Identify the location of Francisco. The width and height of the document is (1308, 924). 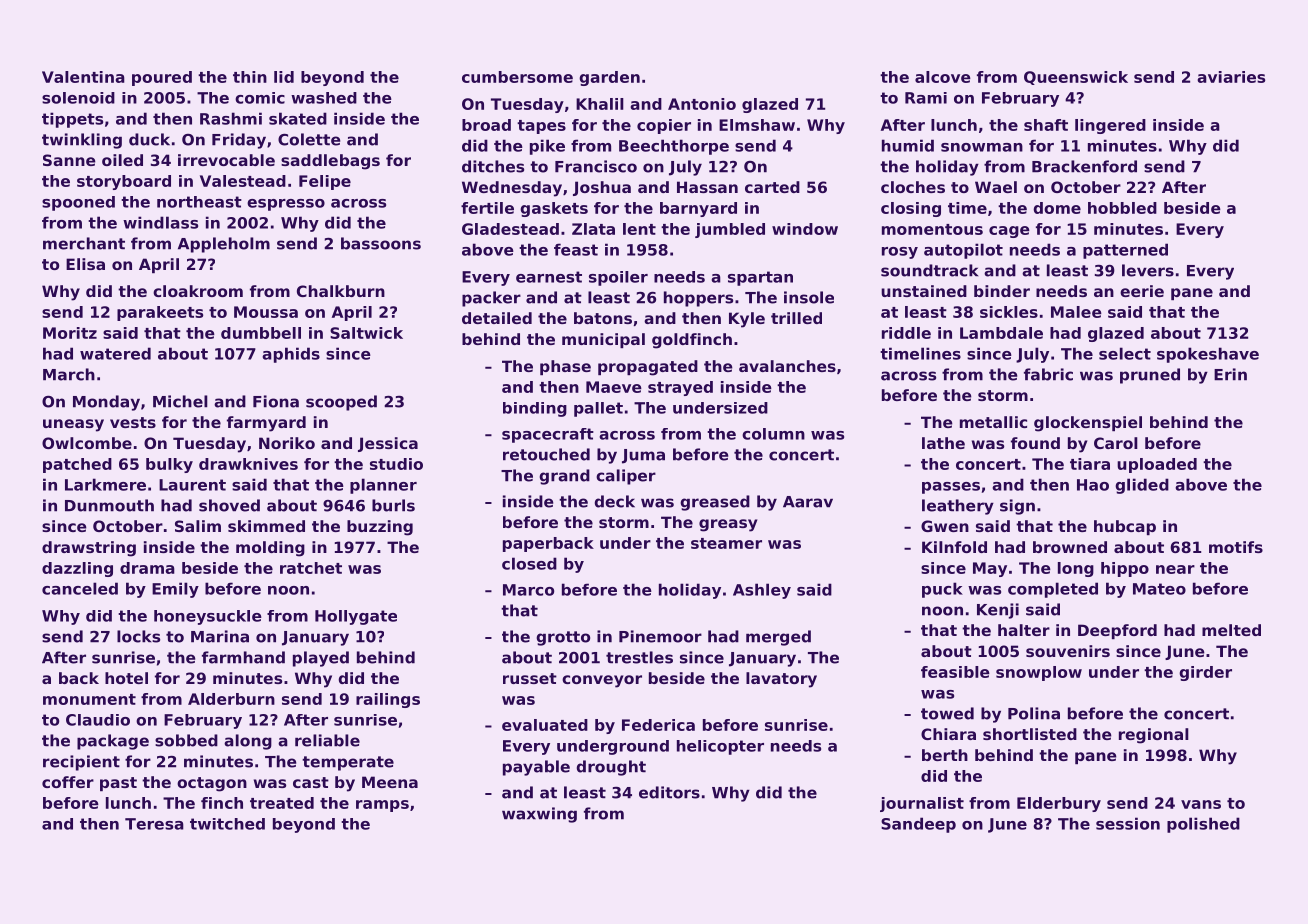
(596, 166).
